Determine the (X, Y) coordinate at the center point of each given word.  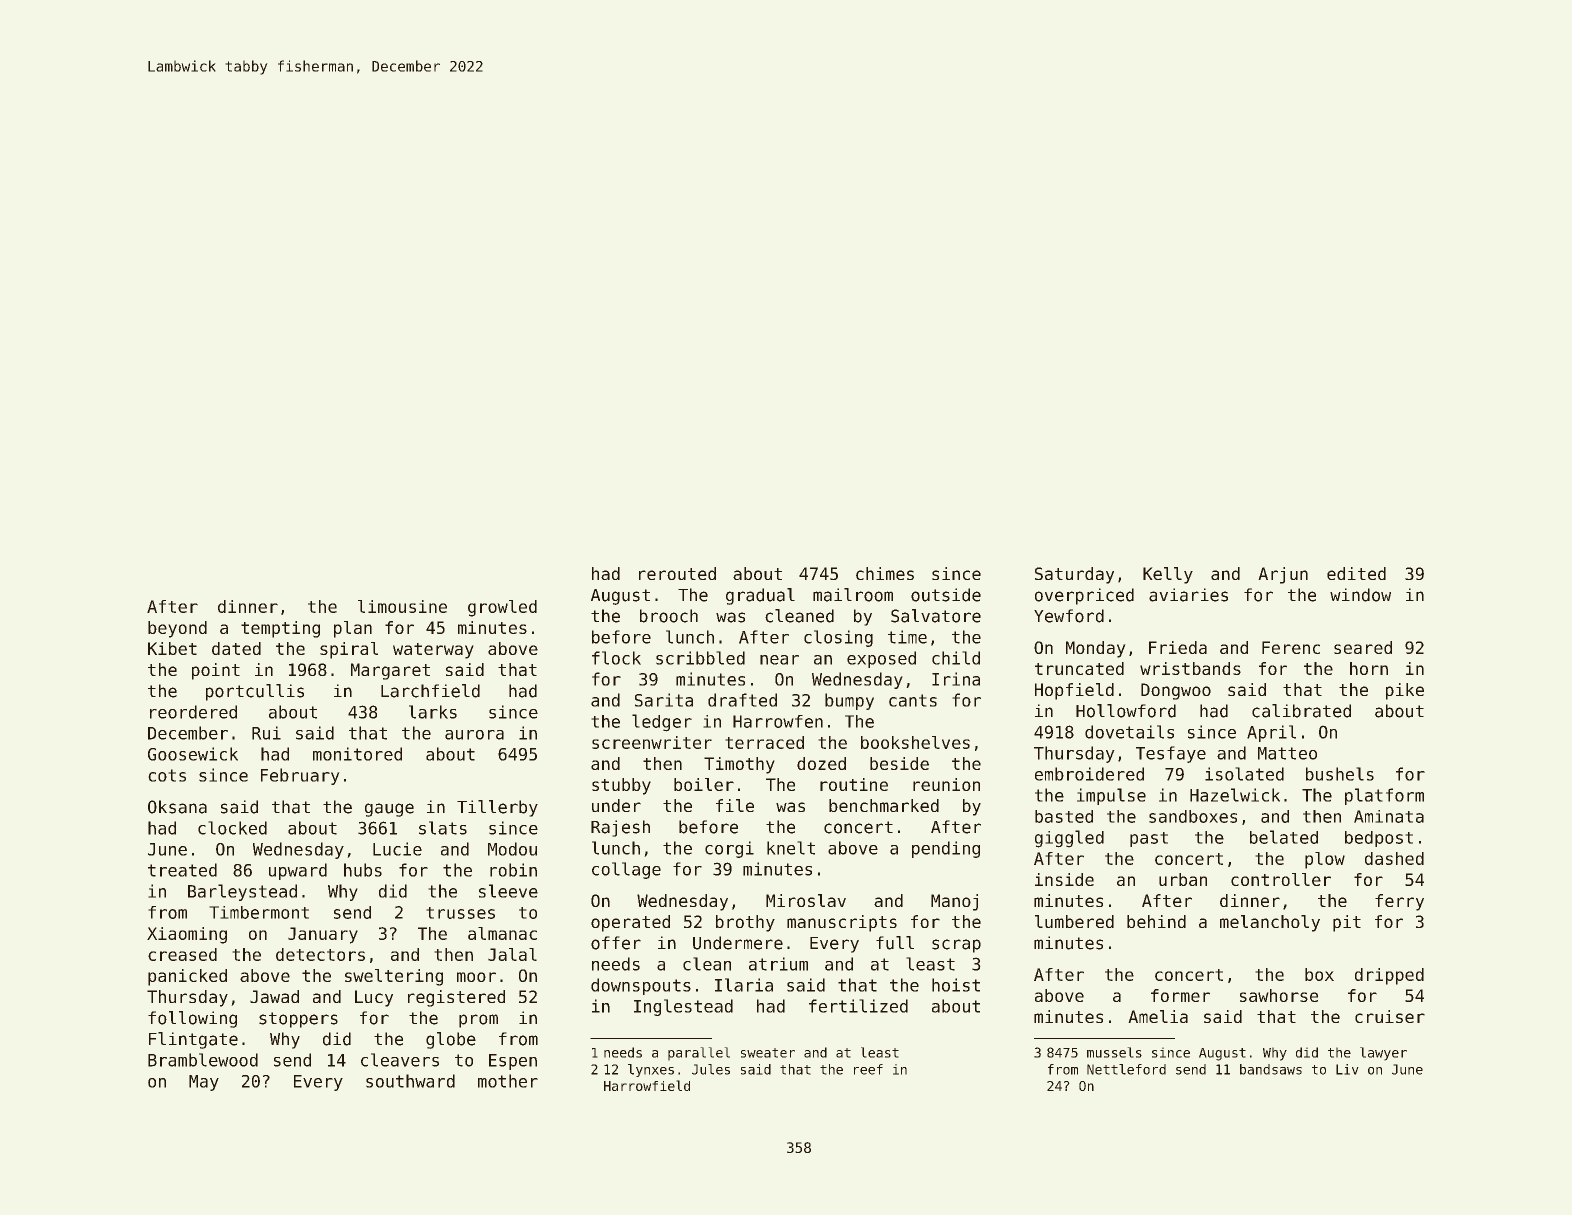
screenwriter (652, 742)
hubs (363, 870)
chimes (885, 573)
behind (1156, 921)
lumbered (1074, 921)
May (204, 1083)
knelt (791, 848)
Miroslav (806, 900)
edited (1356, 573)
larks (433, 712)
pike (1405, 691)
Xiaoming (187, 935)
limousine (402, 606)
